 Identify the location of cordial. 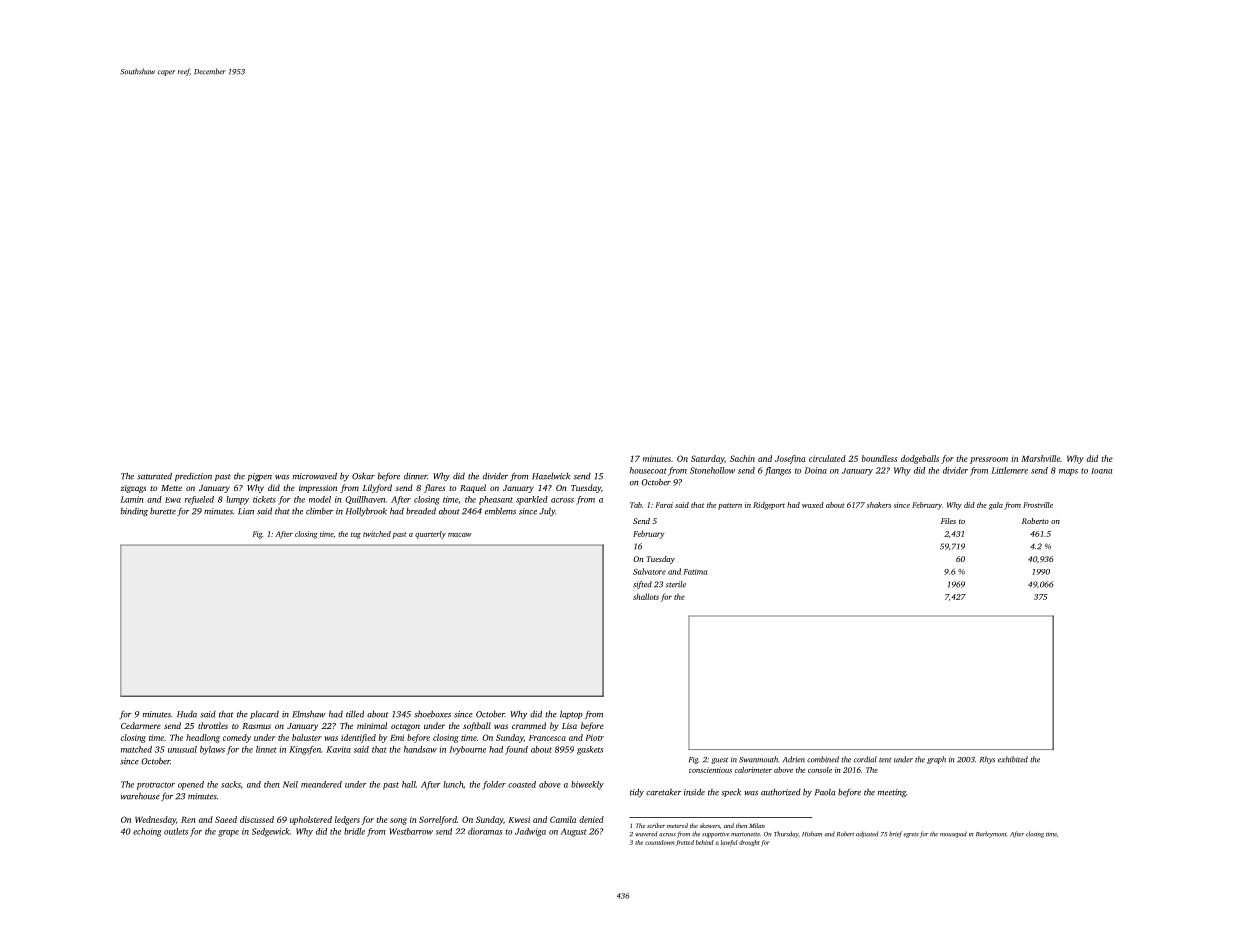
(865, 759).
